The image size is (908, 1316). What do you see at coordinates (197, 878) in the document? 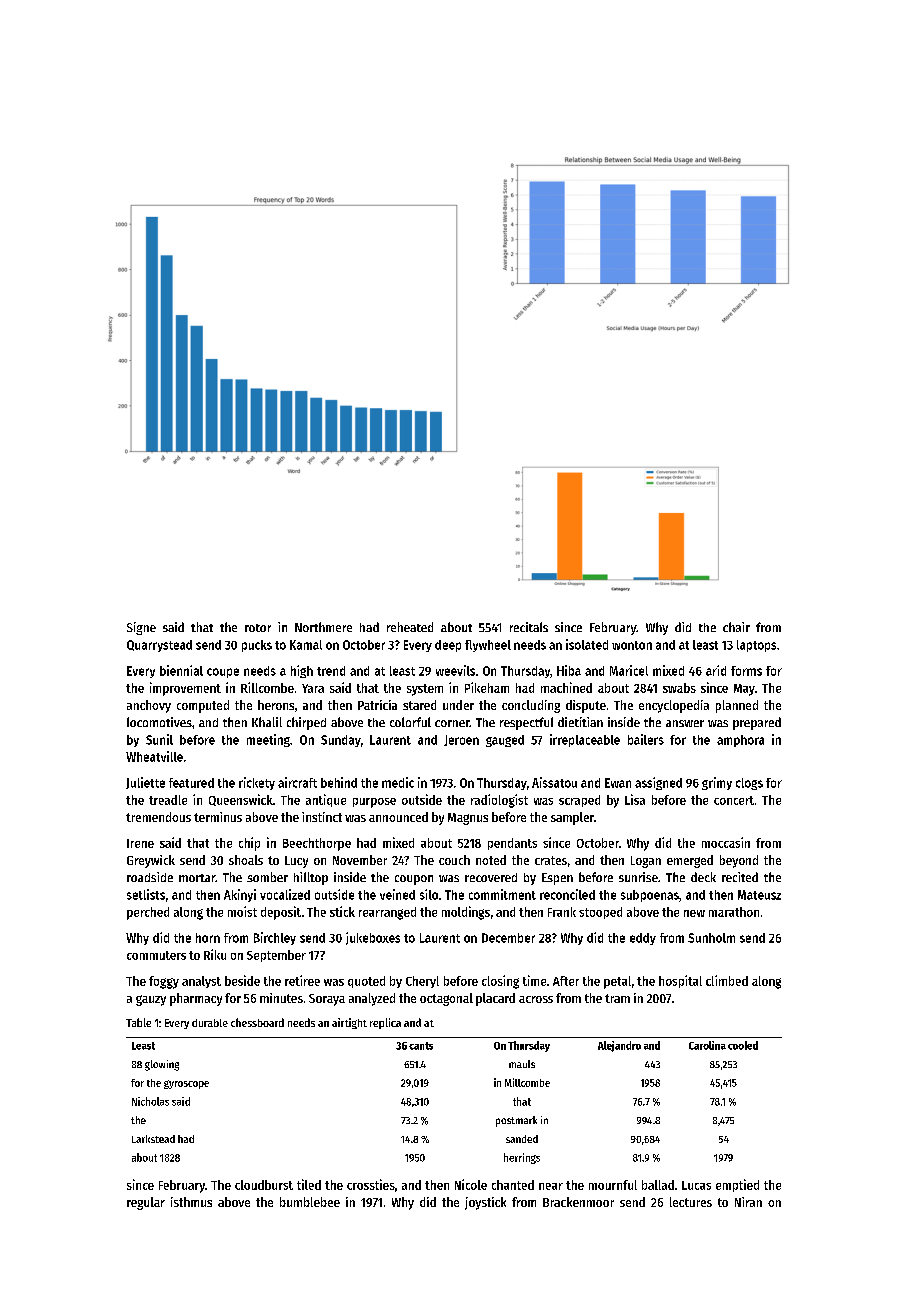
I see `mortar` at bounding box center [197, 878].
